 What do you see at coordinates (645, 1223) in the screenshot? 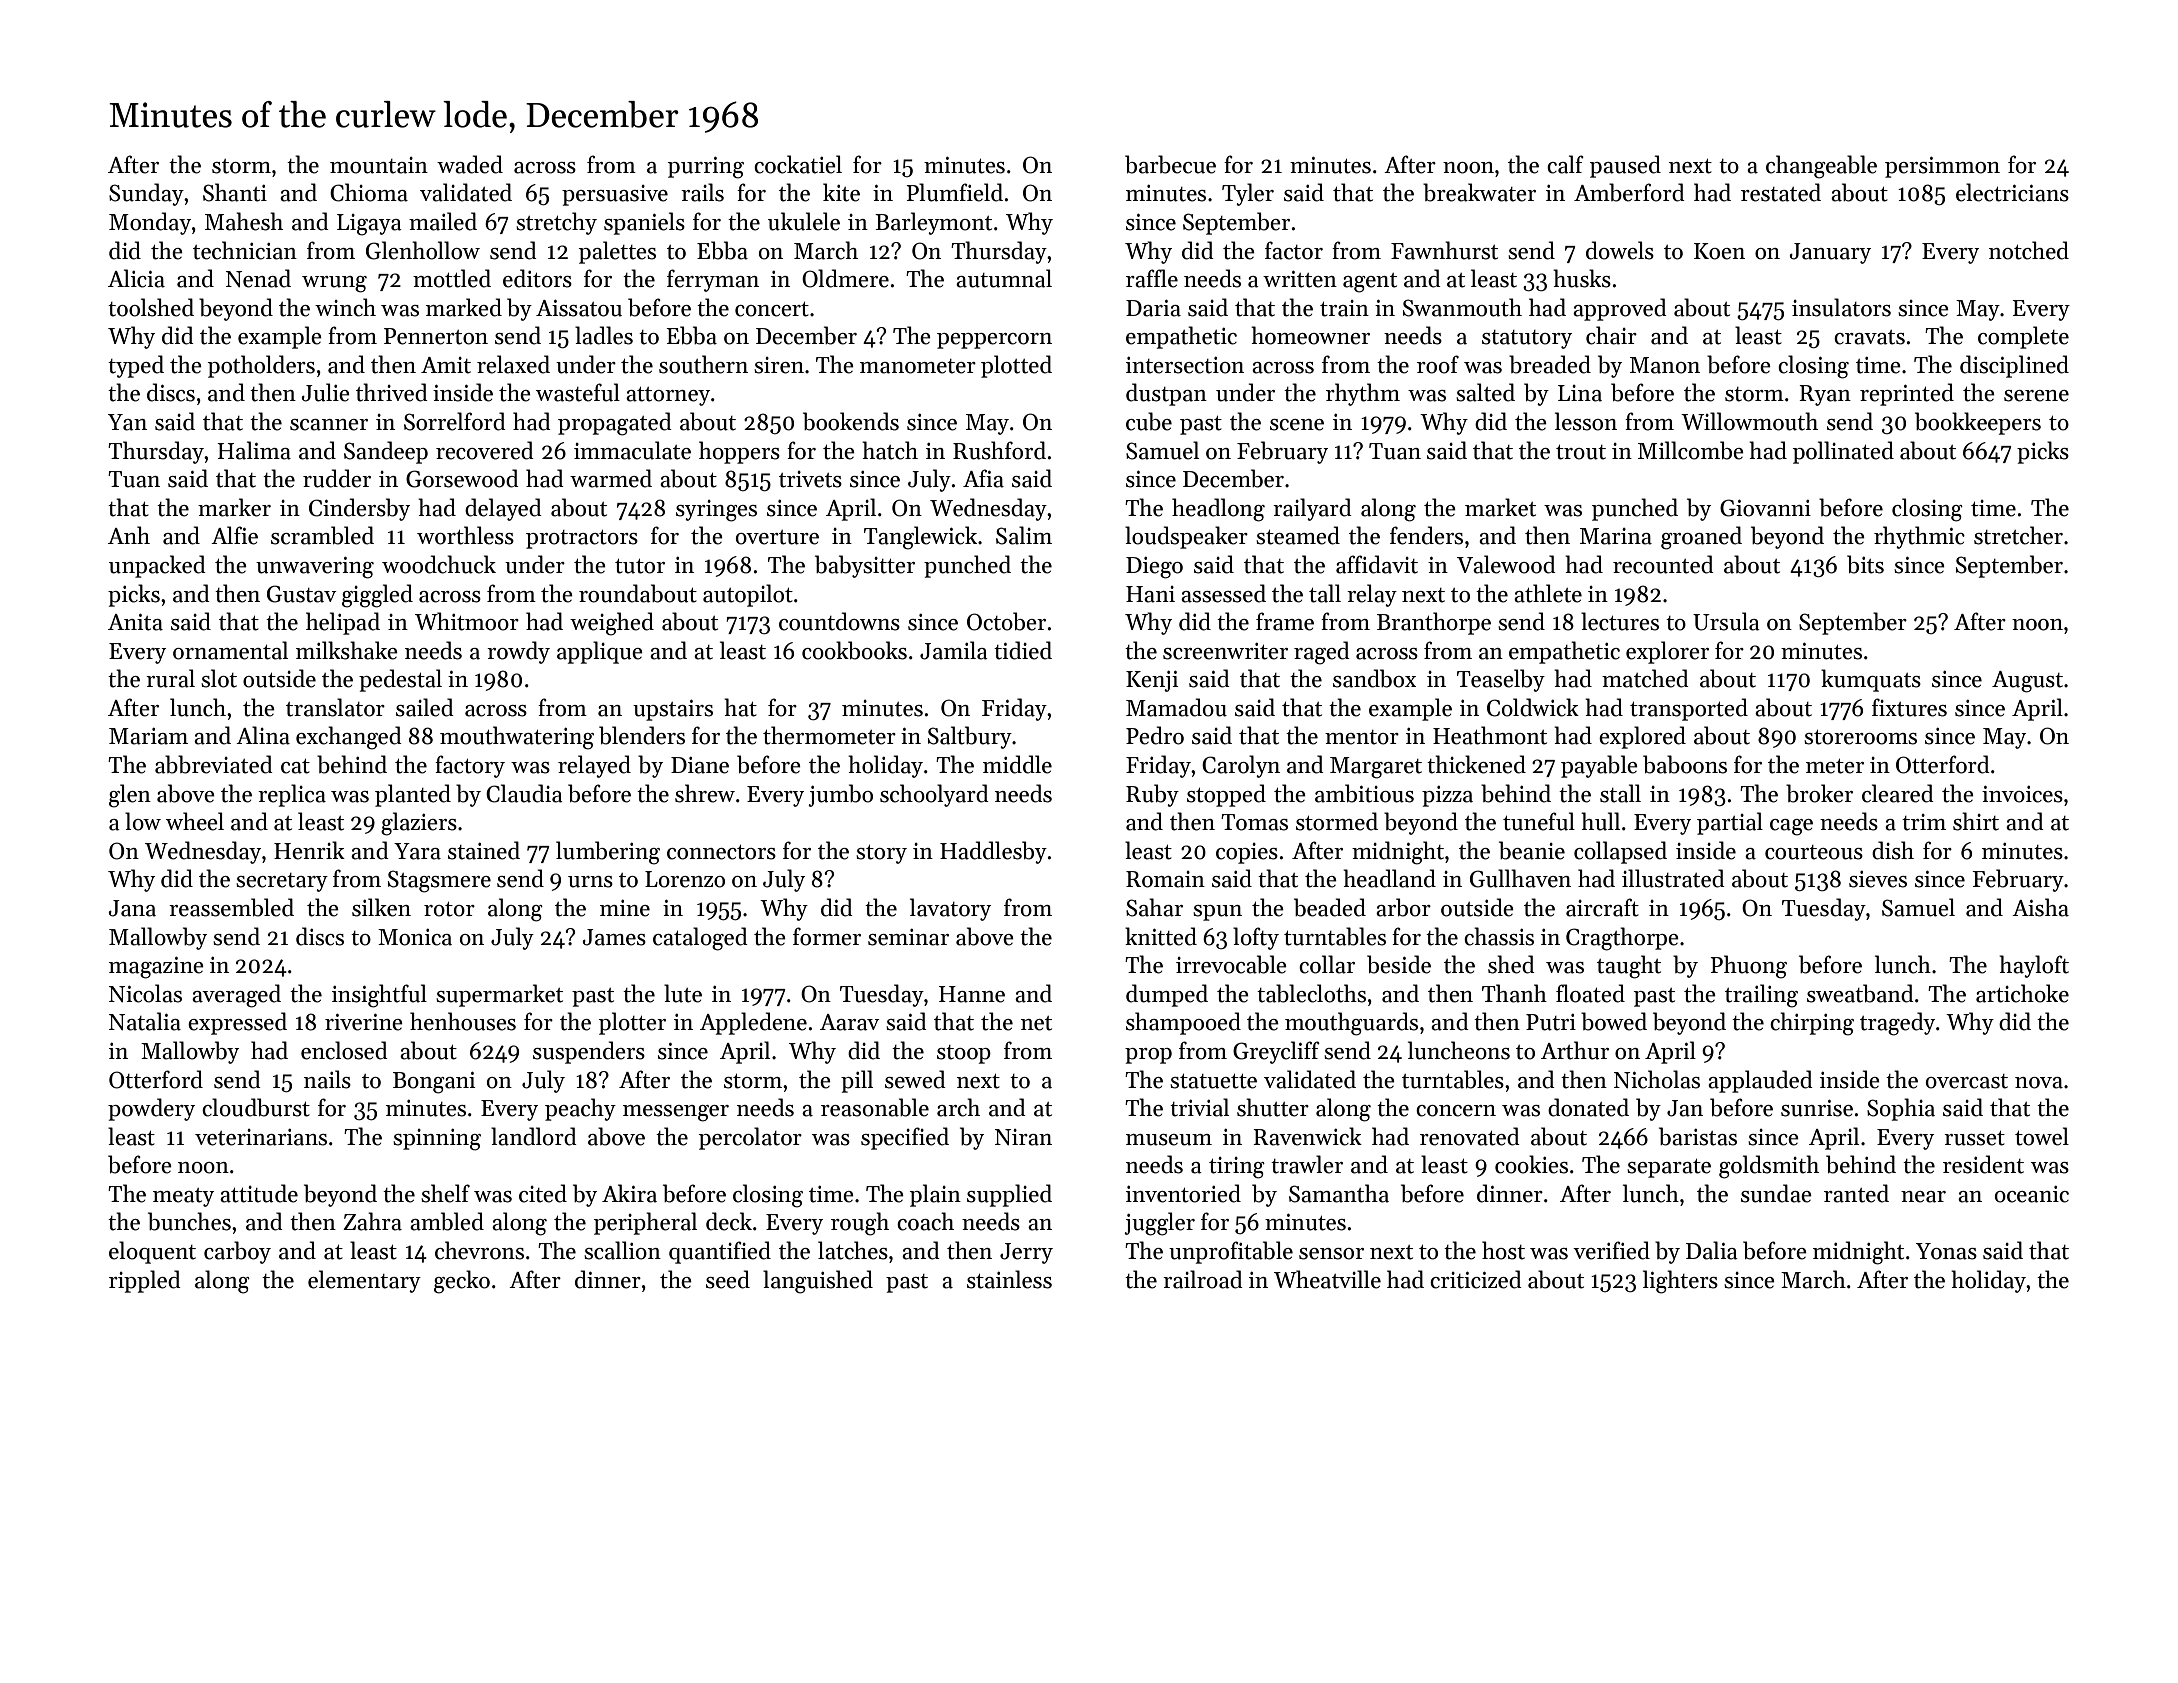
I see `peripheral` at bounding box center [645, 1223].
